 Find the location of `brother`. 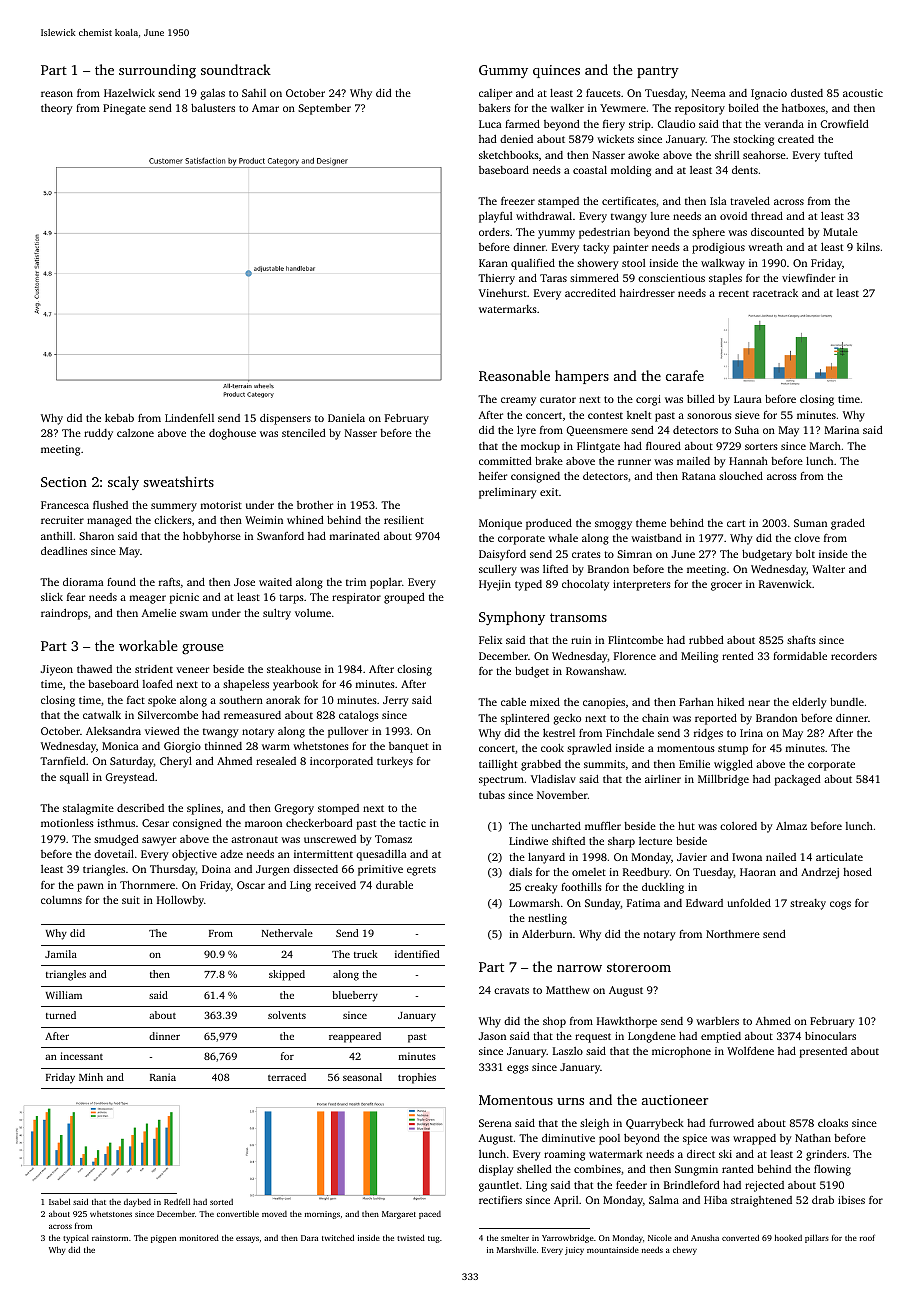

brother is located at coordinates (315, 505).
